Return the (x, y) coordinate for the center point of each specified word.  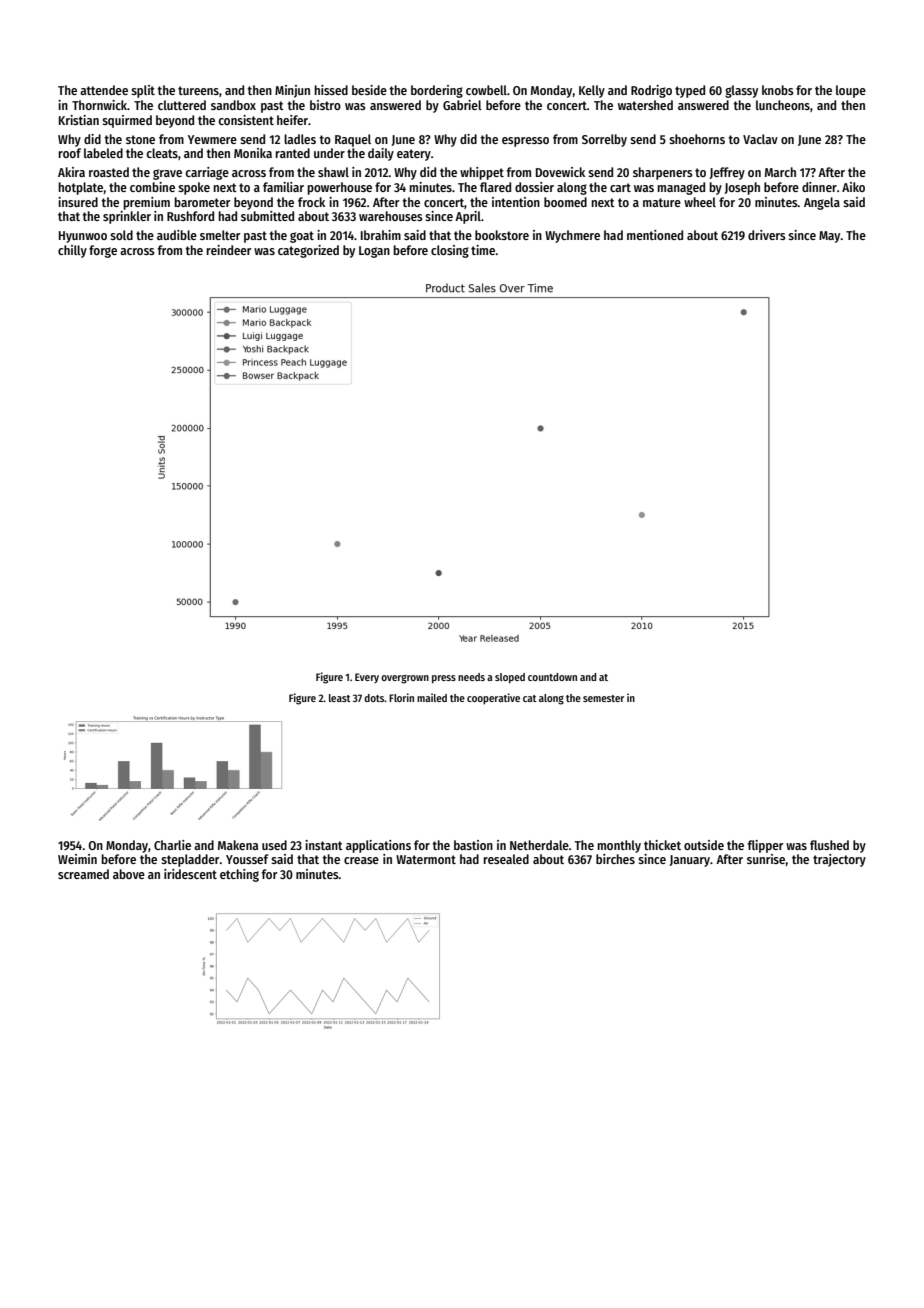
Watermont (426, 859)
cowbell (486, 90)
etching (239, 875)
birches (615, 859)
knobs (778, 90)
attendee (104, 90)
